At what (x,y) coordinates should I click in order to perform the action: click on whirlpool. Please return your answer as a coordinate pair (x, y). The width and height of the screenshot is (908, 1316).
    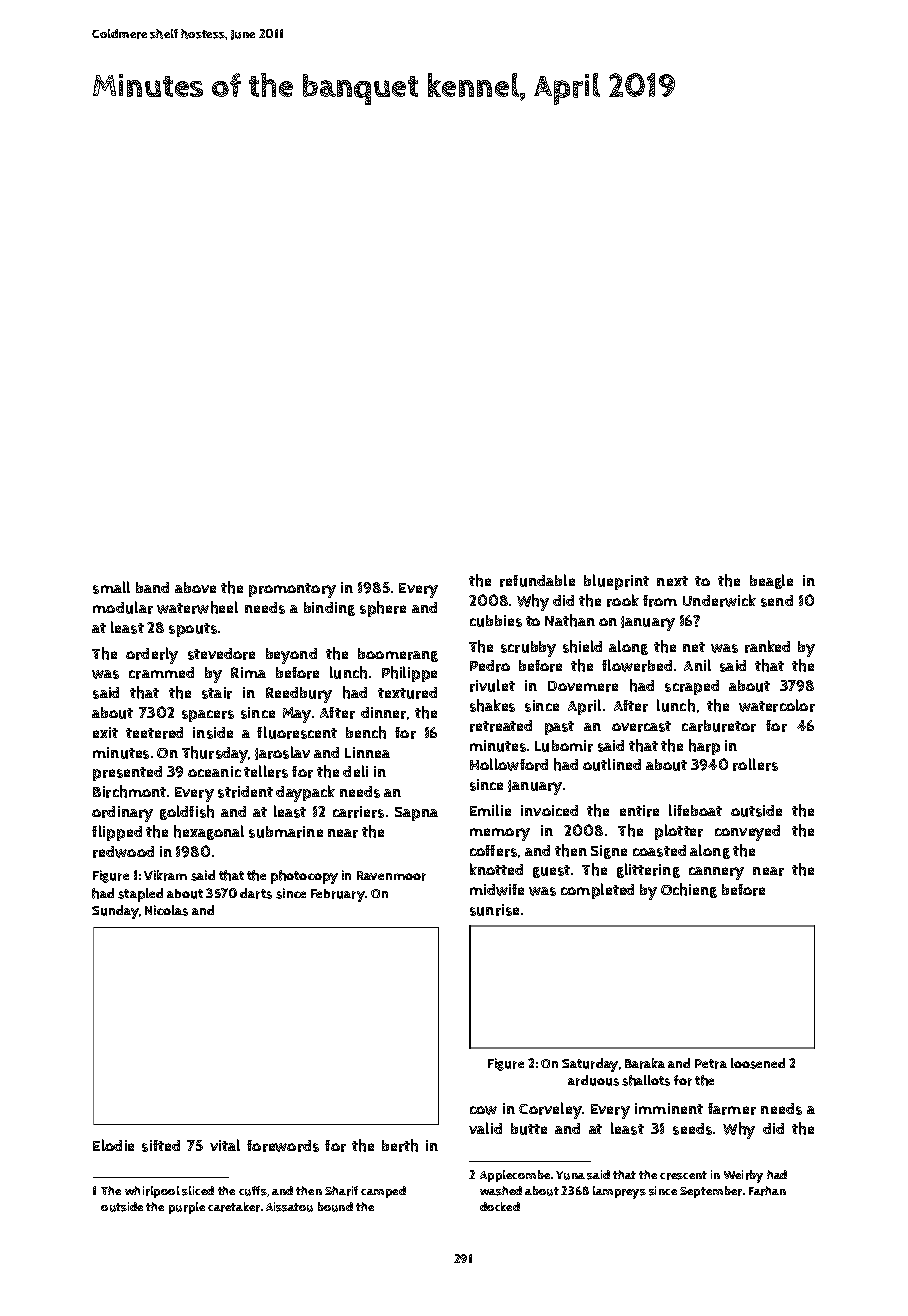
    Looking at the image, I should click on (152, 1192).
